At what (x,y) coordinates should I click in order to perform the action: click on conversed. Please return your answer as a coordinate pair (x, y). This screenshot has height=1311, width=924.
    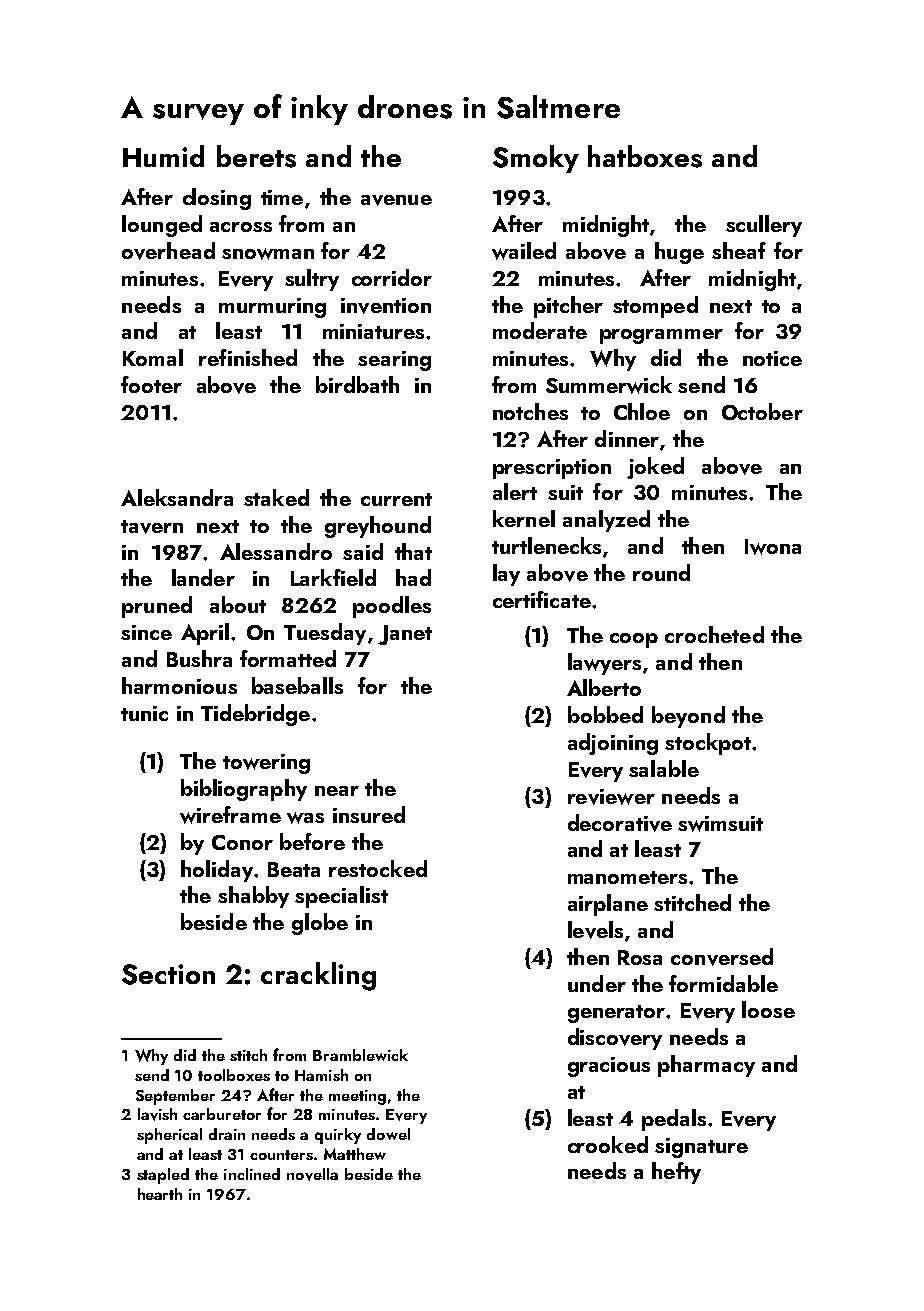
    Looking at the image, I should click on (722, 957).
